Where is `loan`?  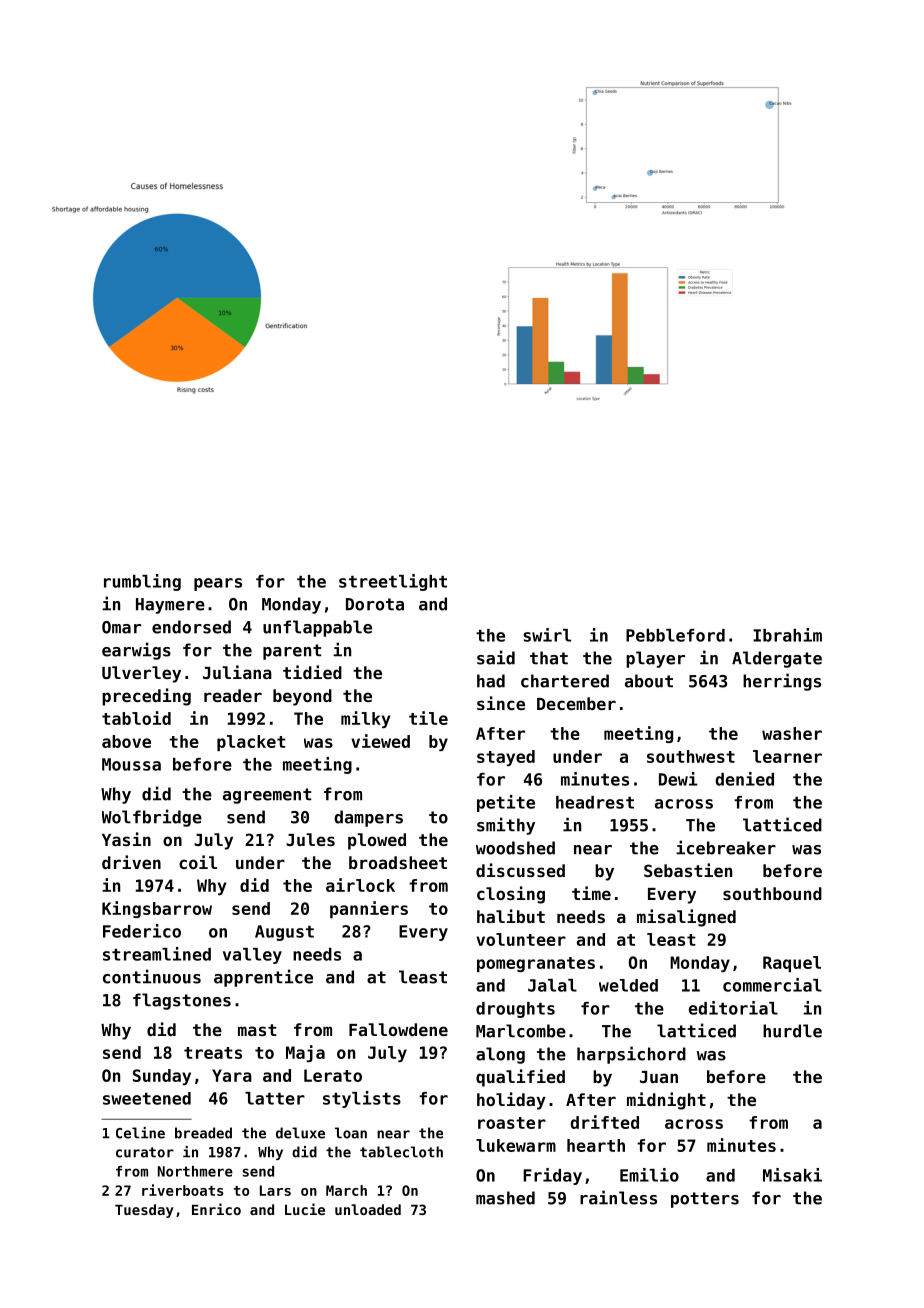
loan is located at coordinates (351, 1133).
